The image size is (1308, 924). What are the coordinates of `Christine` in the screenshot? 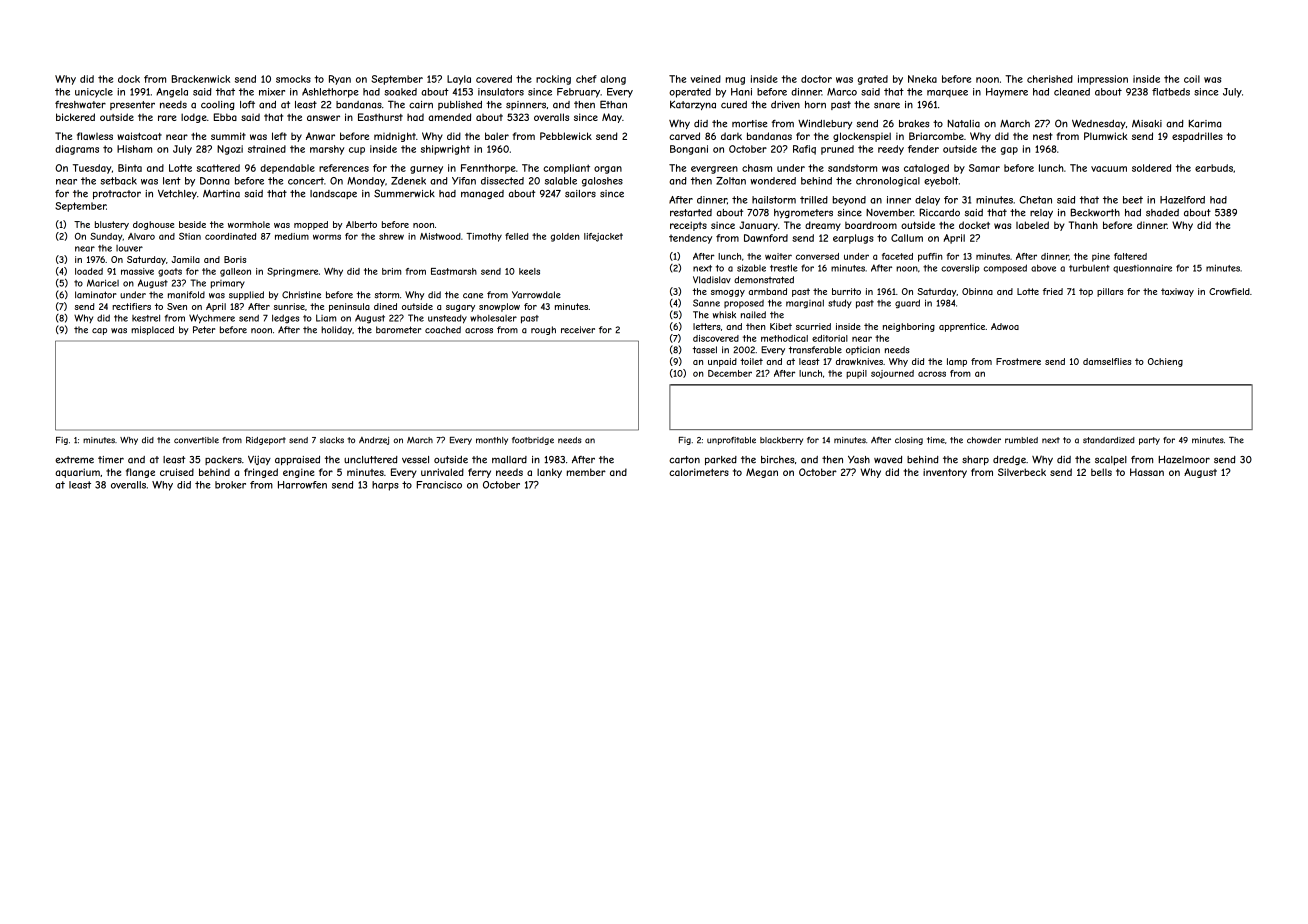 It's located at (301, 295).
